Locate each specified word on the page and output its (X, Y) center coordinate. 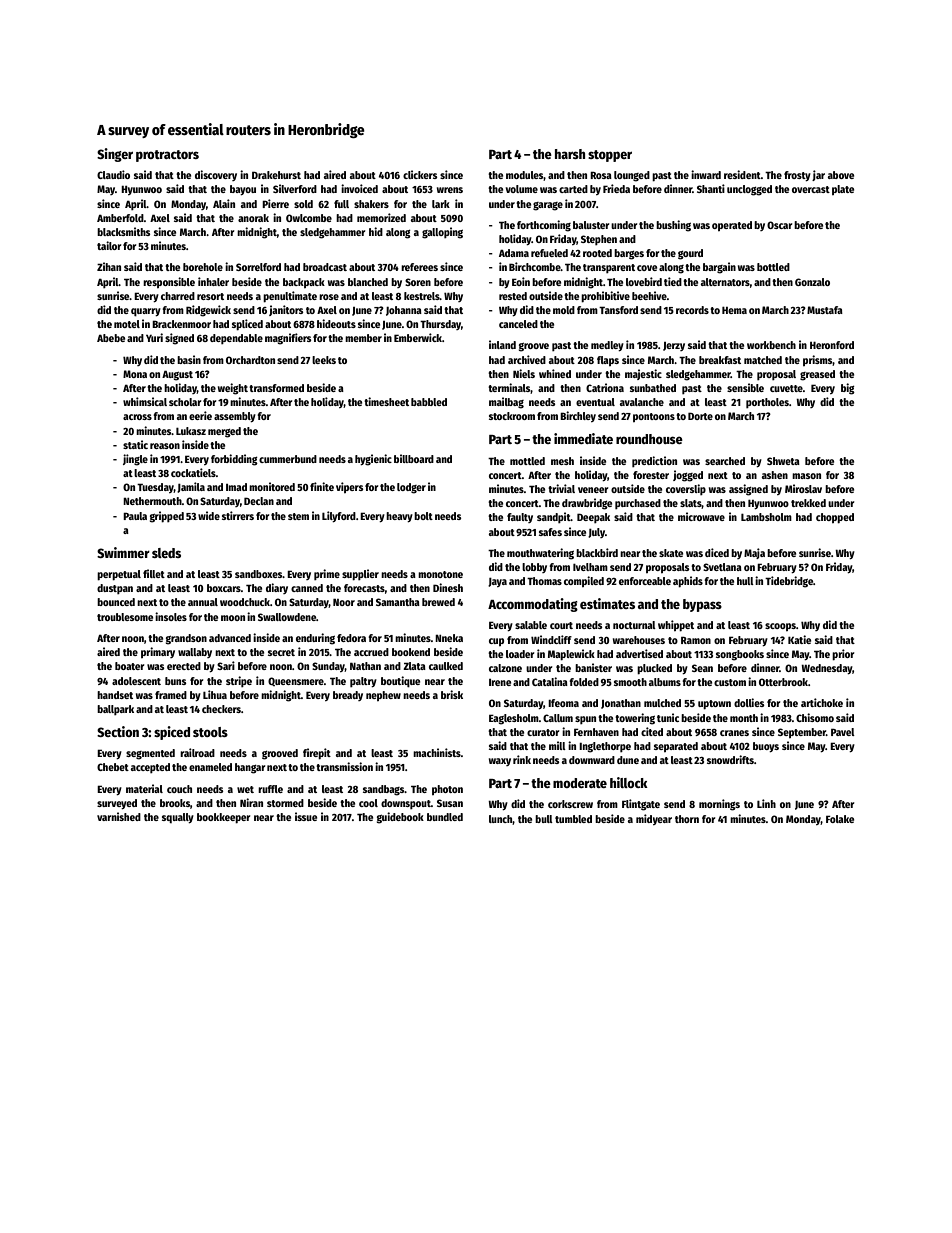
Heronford (832, 345)
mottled (527, 461)
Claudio (113, 174)
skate (671, 553)
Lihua (215, 694)
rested (513, 296)
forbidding (234, 460)
